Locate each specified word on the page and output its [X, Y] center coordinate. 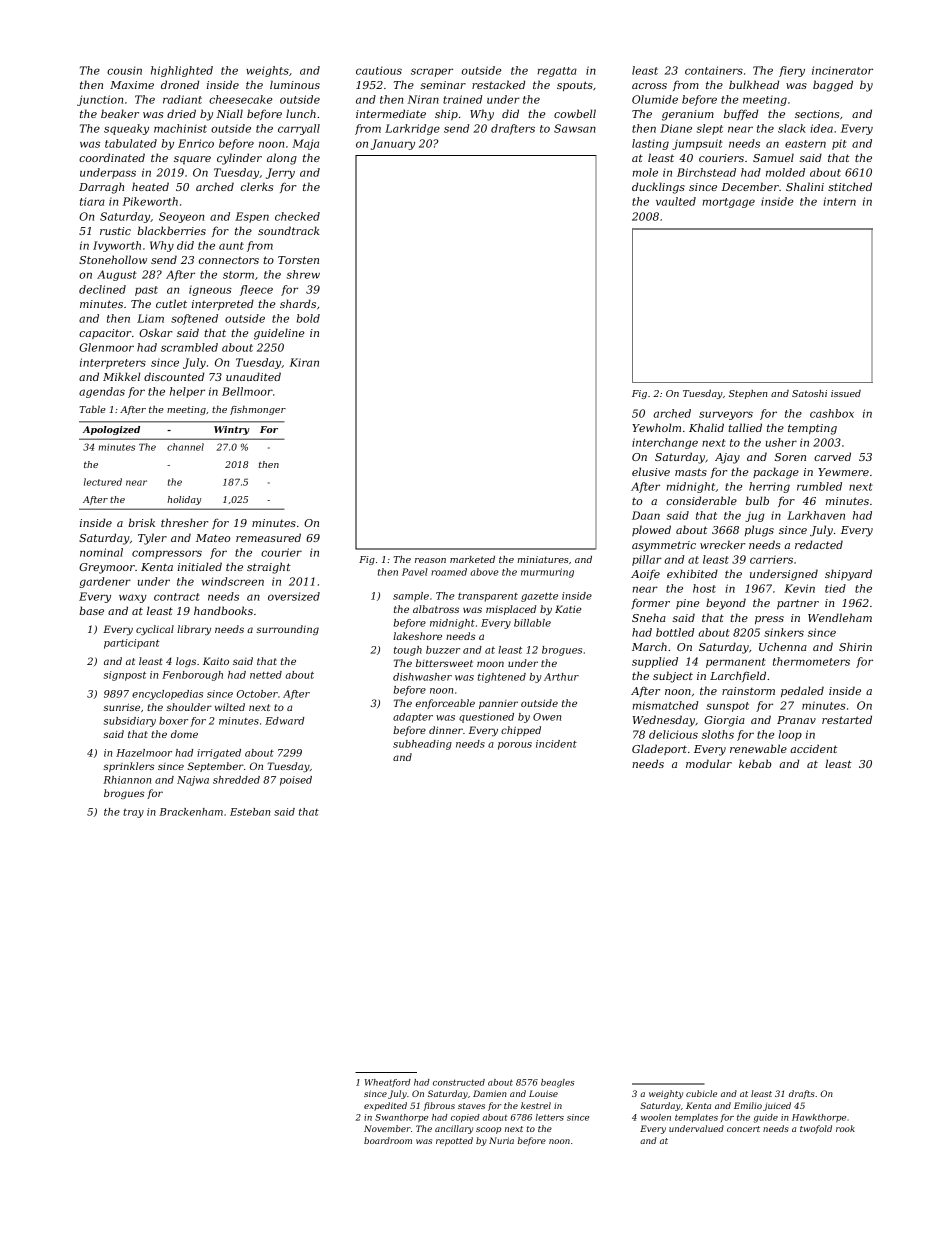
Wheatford [388, 1083]
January [393, 144]
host [704, 588]
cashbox [832, 413]
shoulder [189, 707]
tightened [502, 678]
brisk [141, 522]
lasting [650, 144]
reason [430, 560]
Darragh [101, 188]
